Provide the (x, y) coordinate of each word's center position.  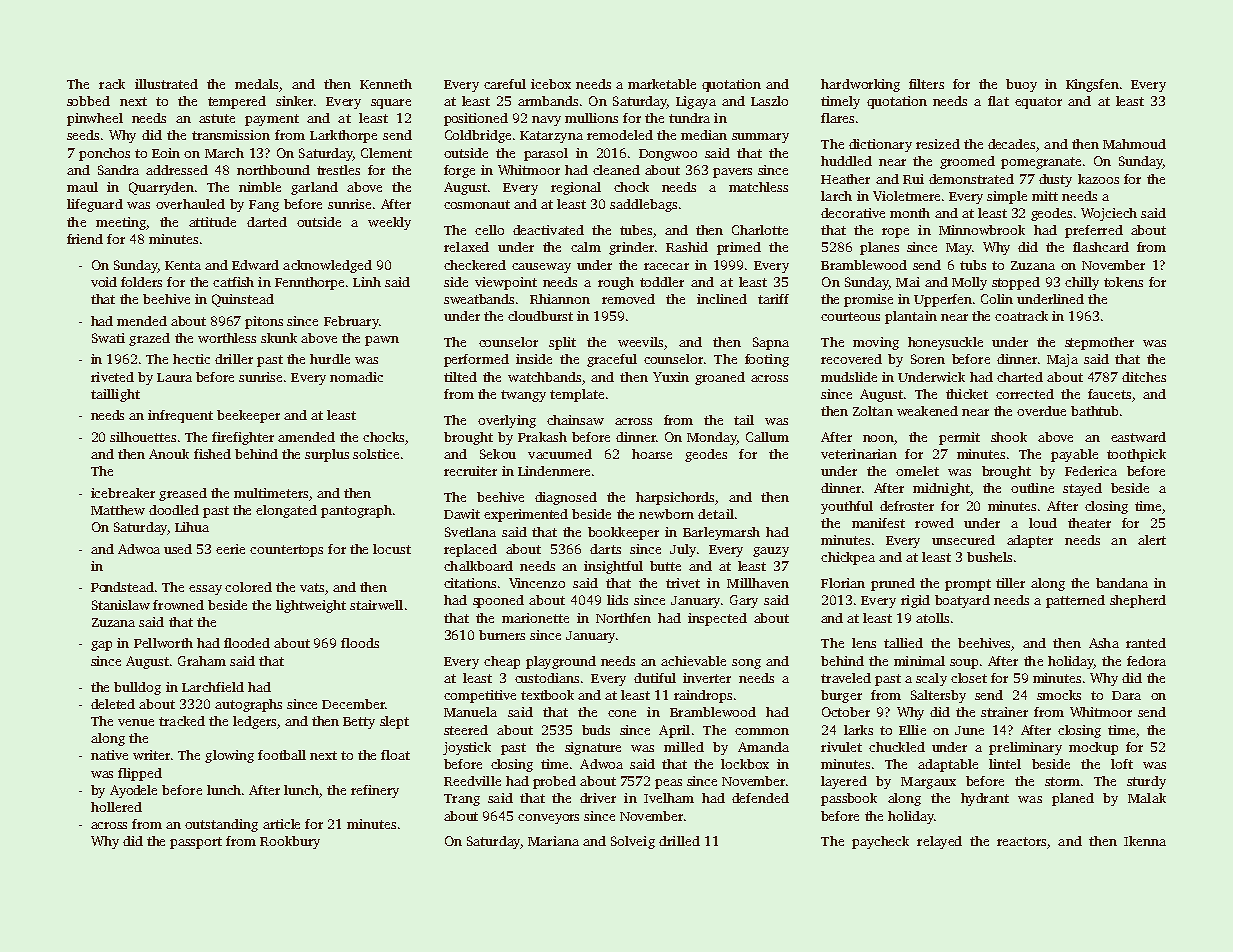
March (224, 153)
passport (196, 843)
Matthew (118, 510)
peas (668, 784)
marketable (662, 84)
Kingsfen (1092, 85)
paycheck (880, 842)
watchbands (544, 377)
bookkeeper (623, 533)
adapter (1030, 541)
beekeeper (248, 416)
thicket (967, 394)
